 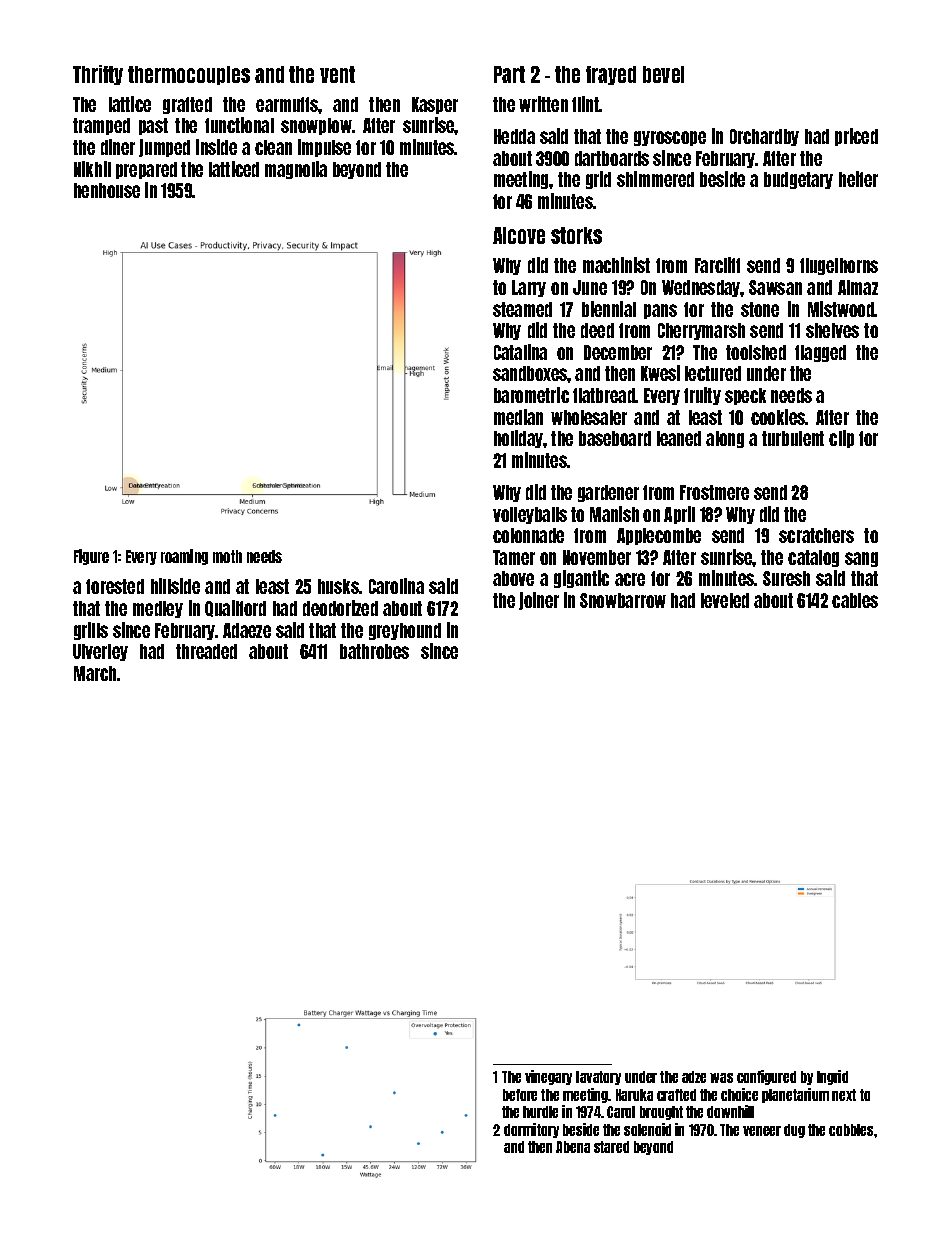 I want to click on holiday, so click(x=519, y=439).
